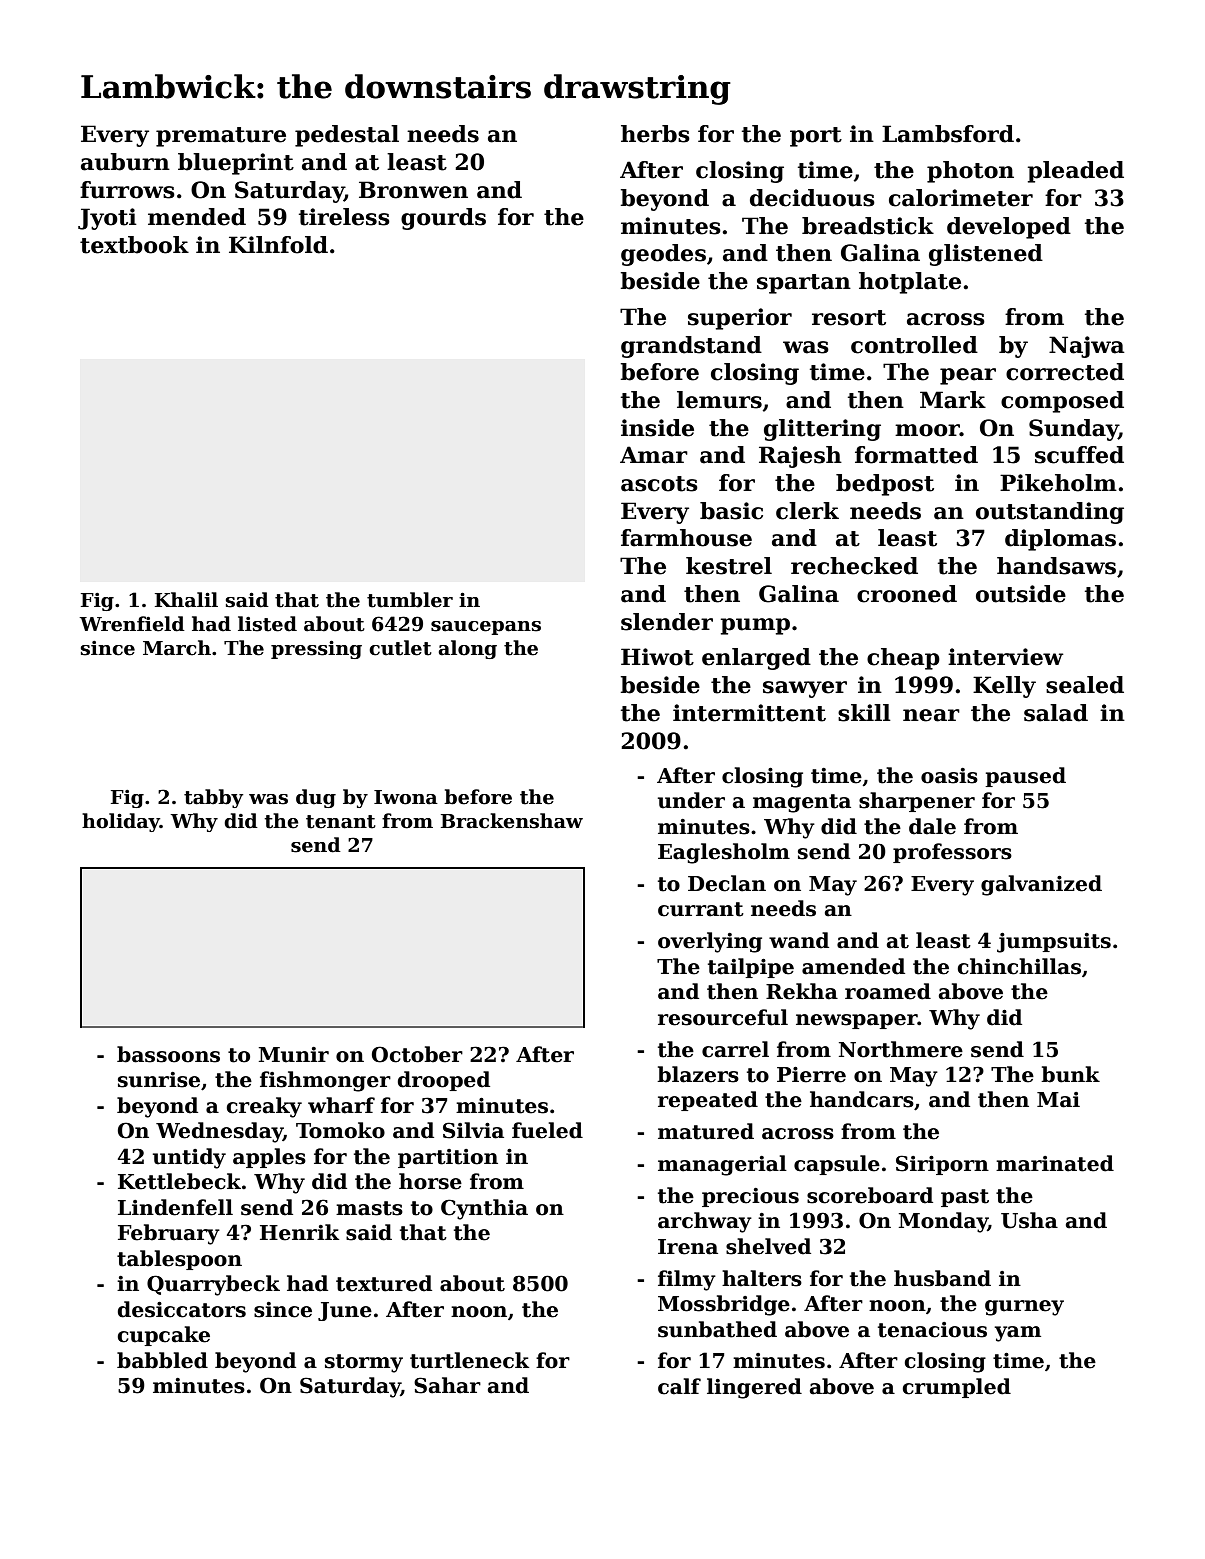 The height and width of the screenshot is (1559, 1205). Describe the element at coordinates (347, 136) in the screenshot. I see `pedestal` at that location.
